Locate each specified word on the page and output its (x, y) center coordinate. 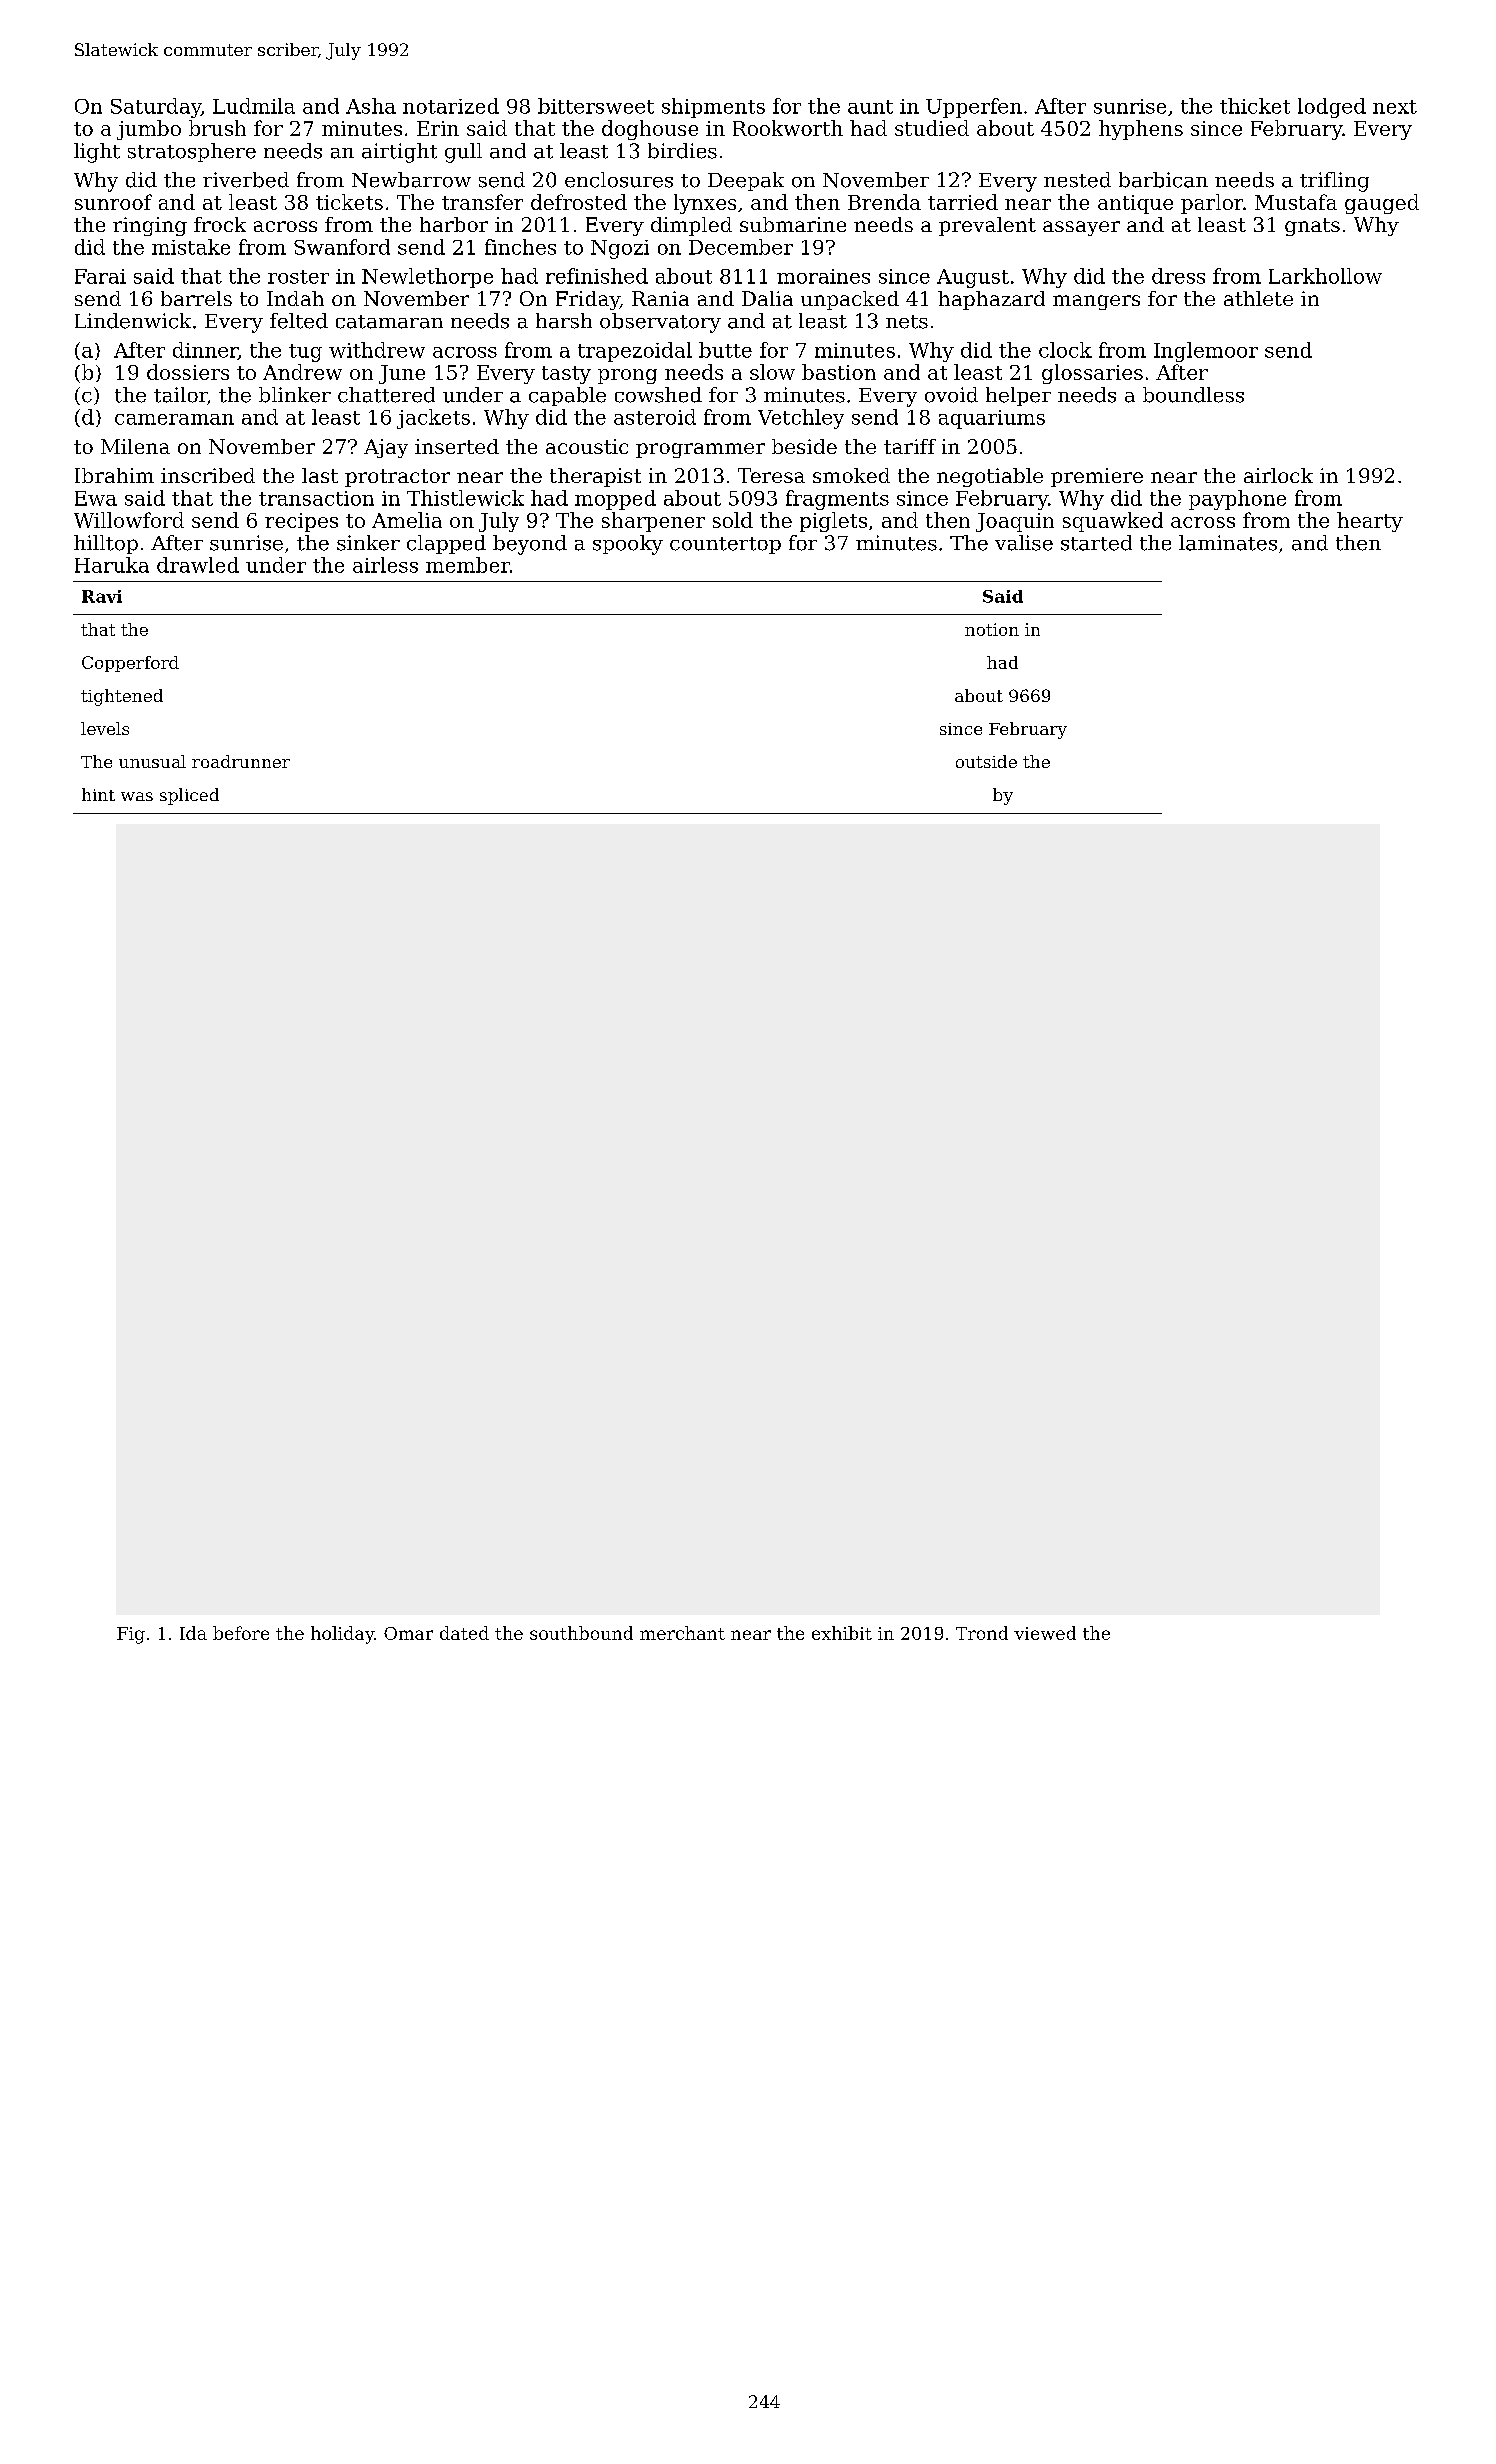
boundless (1193, 395)
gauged (1382, 204)
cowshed (658, 395)
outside (986, 761)
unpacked (850, 300)
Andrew (302, 372)
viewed (1045, 1633)
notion (992, 629)
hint (98, 794)
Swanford (342, 247)
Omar (408, 1633)
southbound (581, 1633)
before (241, 1633)
